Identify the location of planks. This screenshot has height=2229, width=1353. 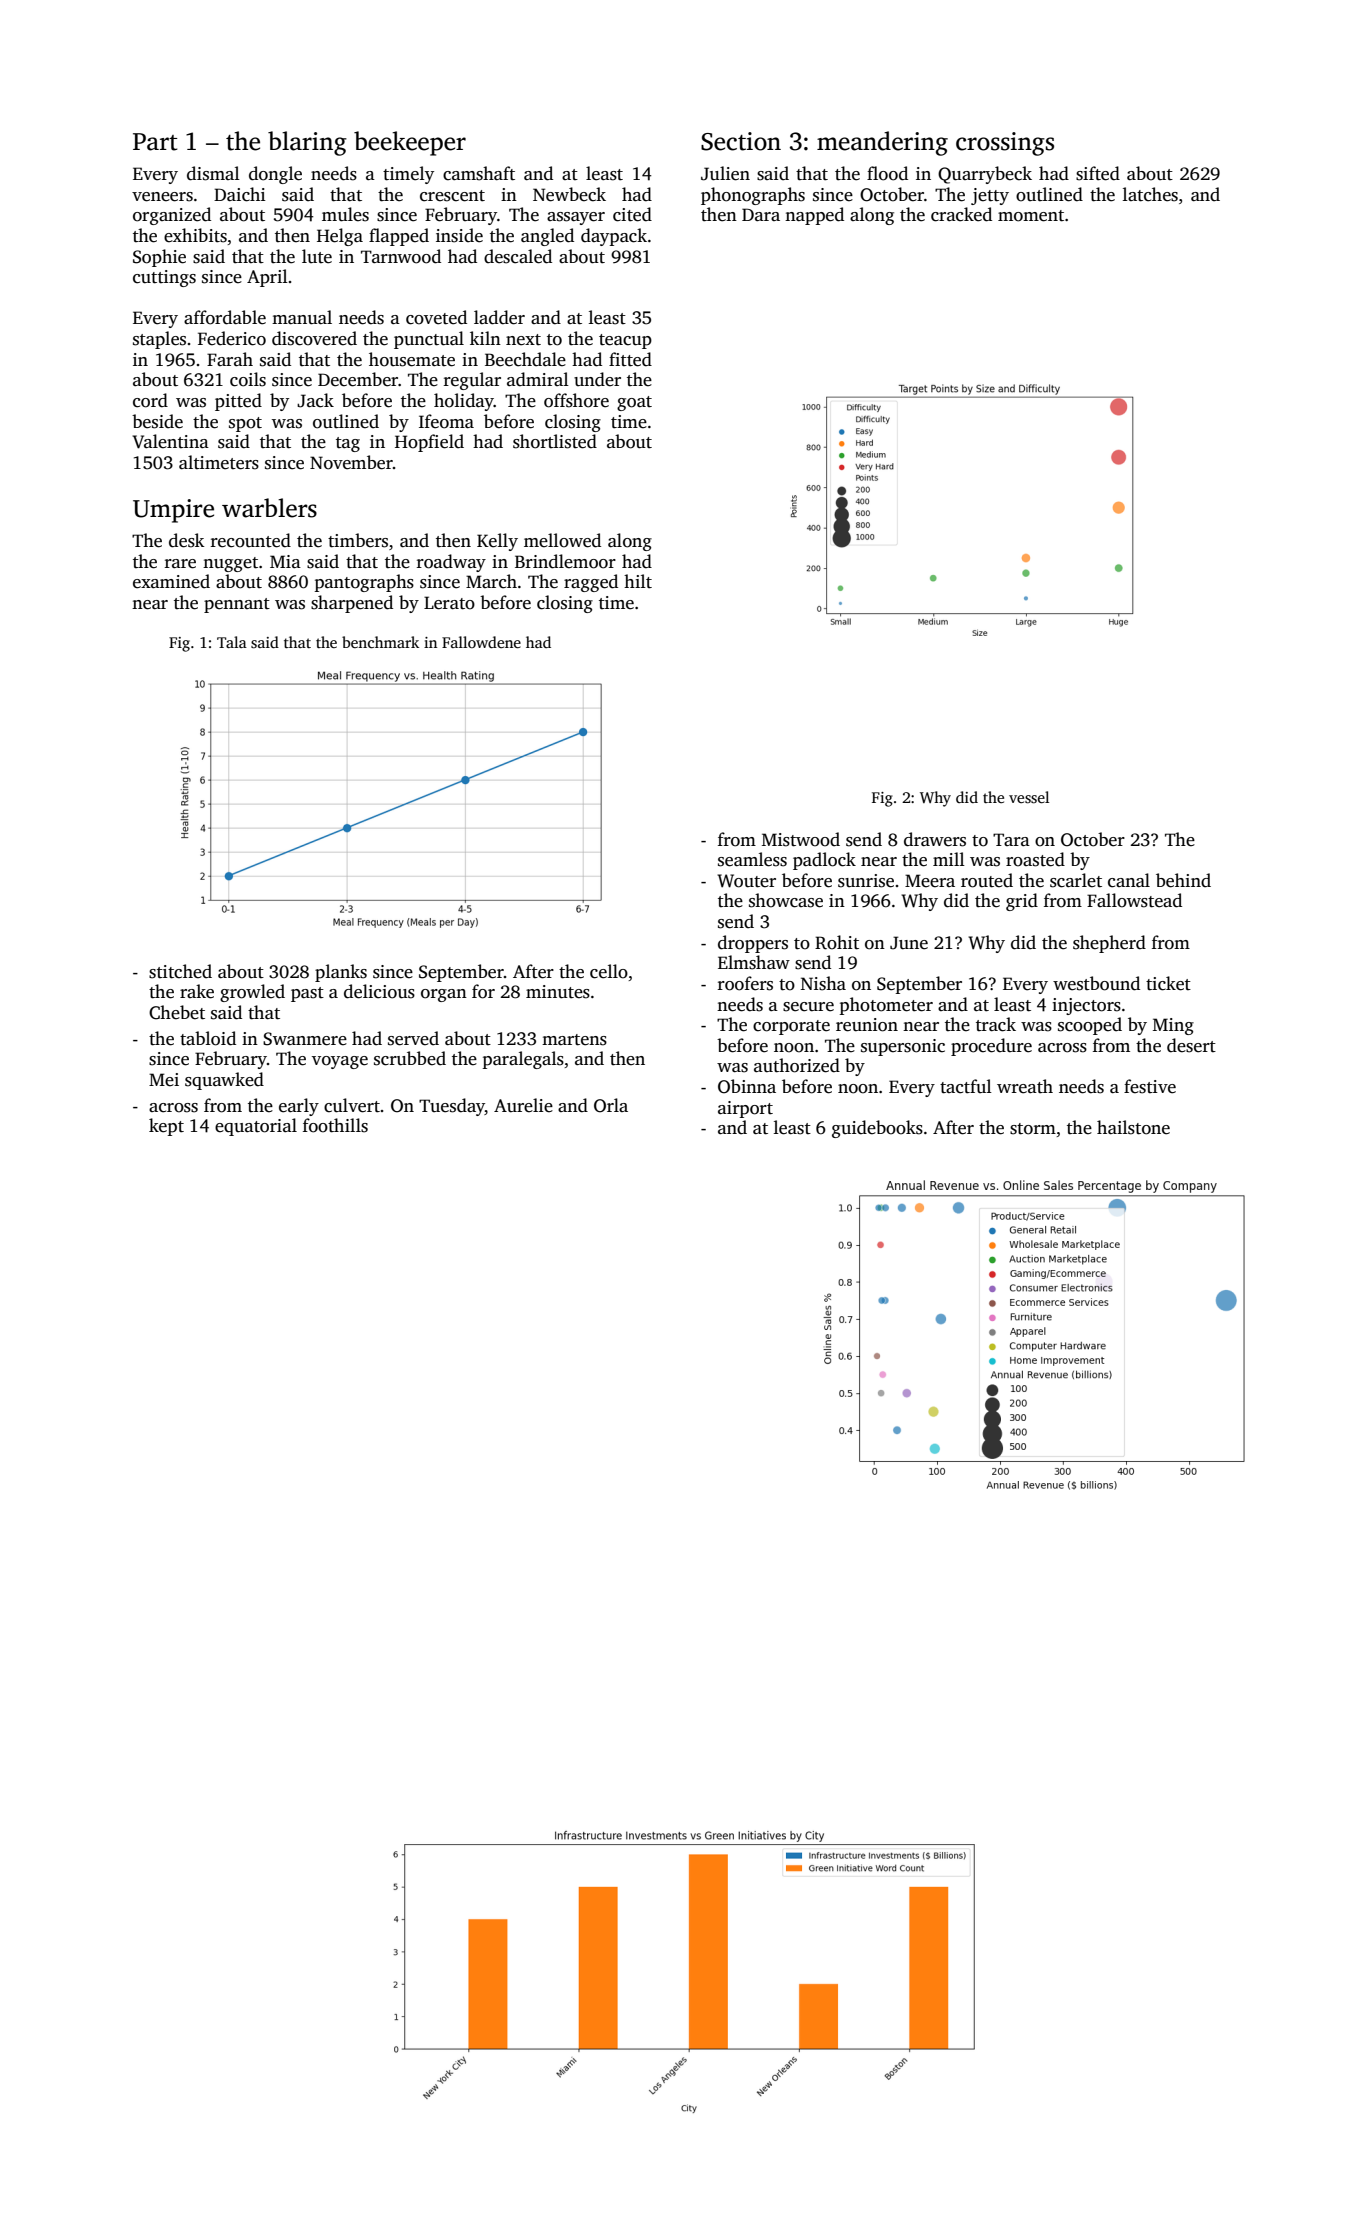
(341, 973).
